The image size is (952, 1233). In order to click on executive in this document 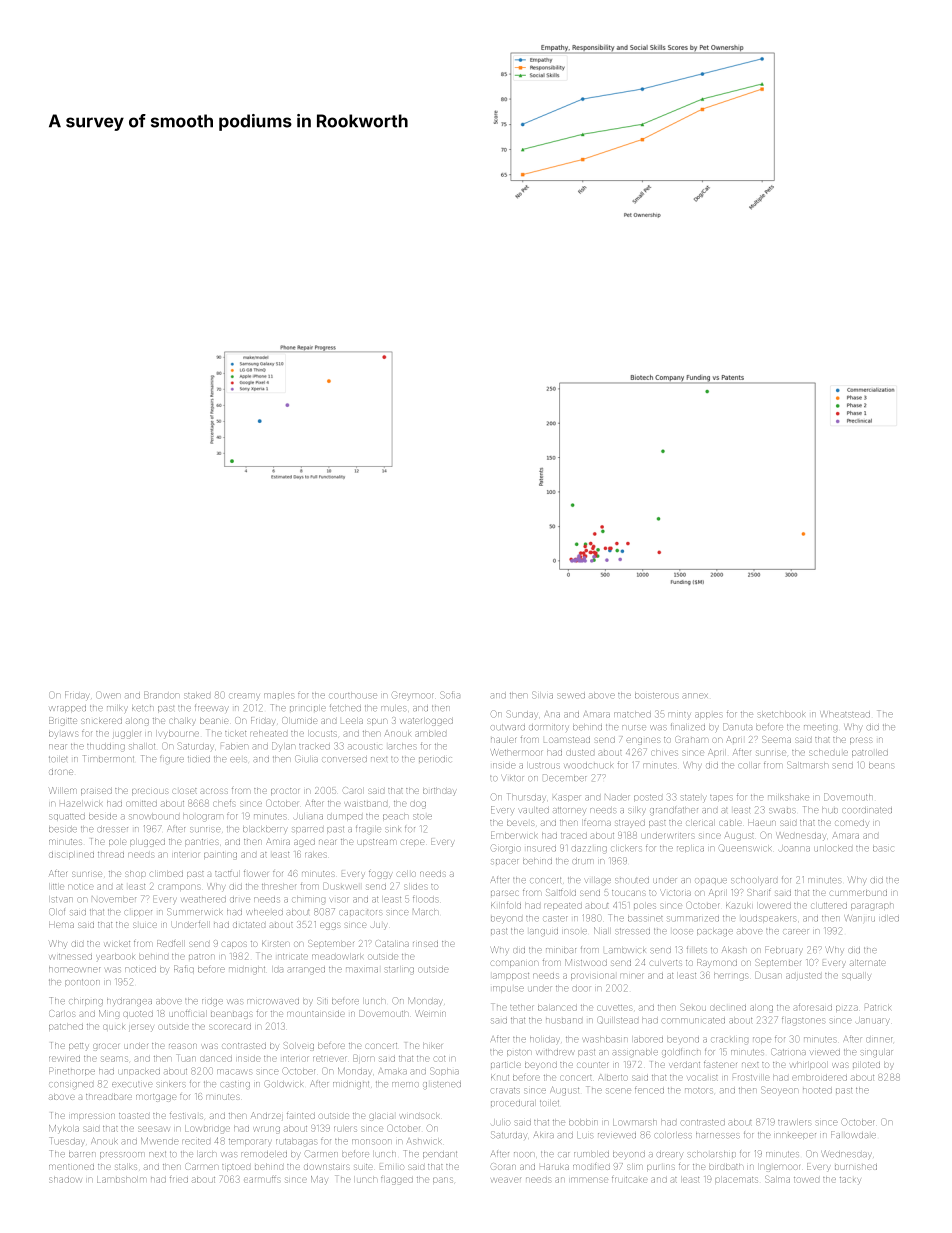, I will do `click(132, 1084)`.
